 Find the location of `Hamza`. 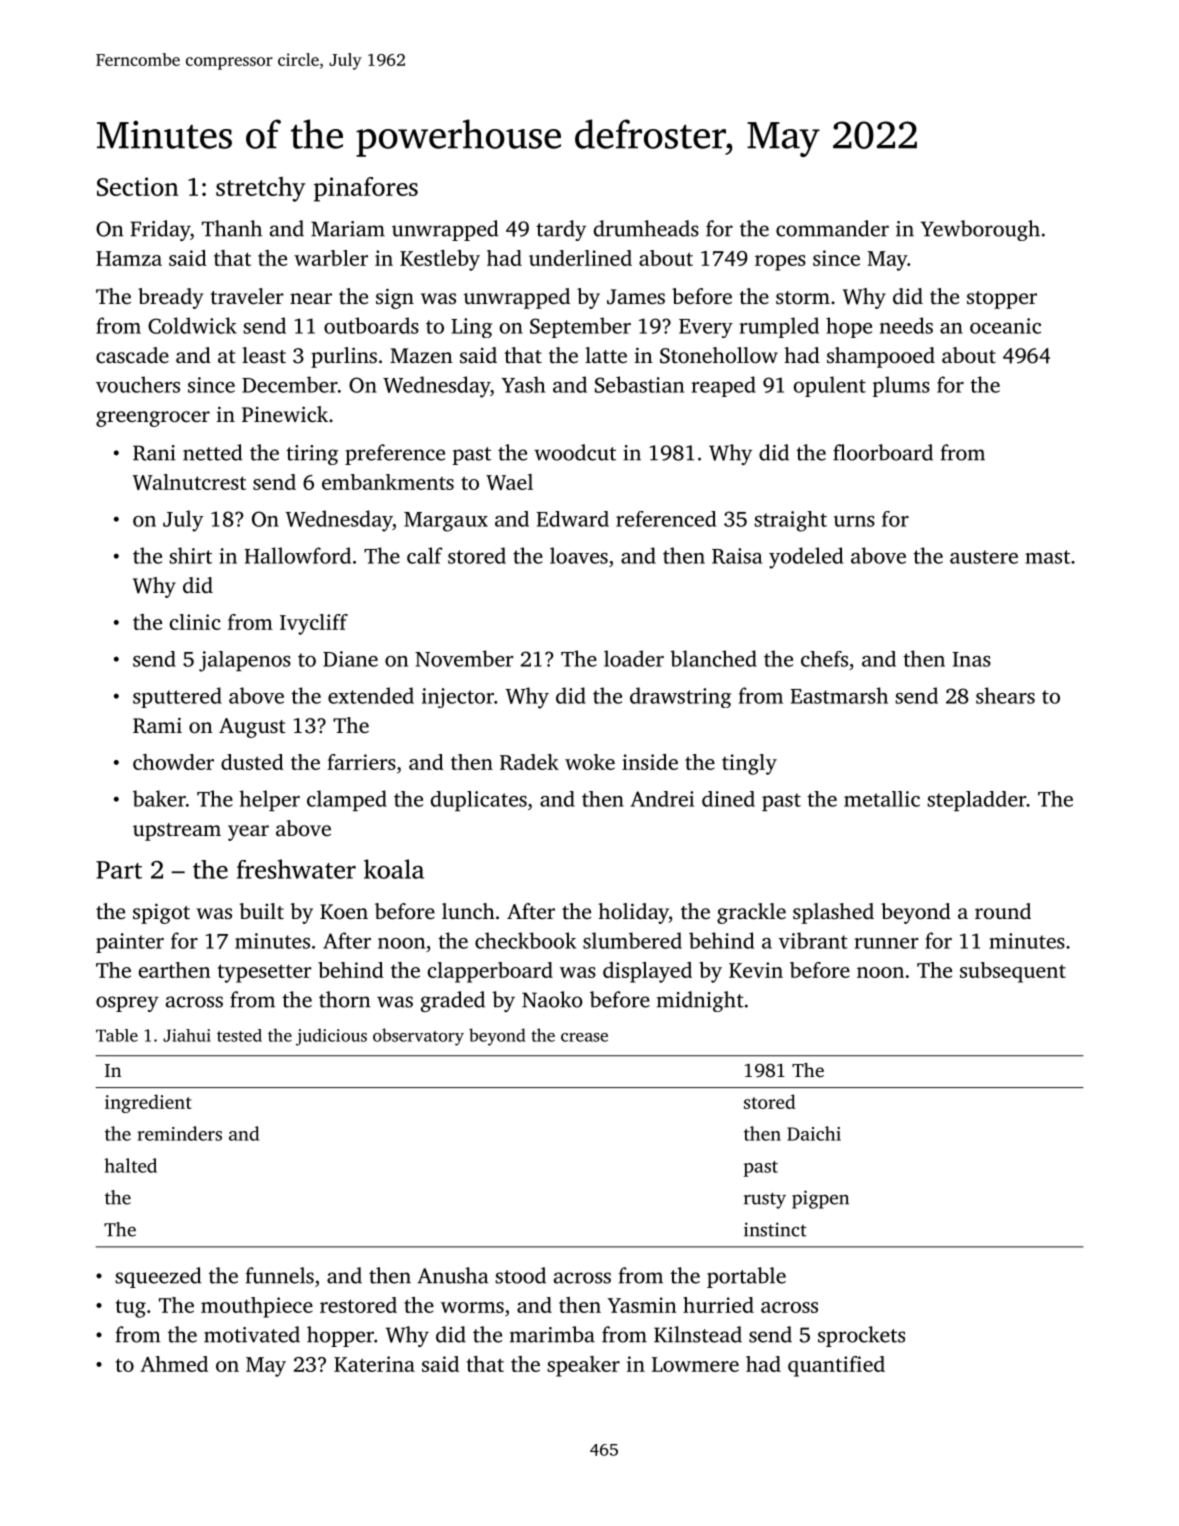

Hamza is located at coordinates (129, 258).
